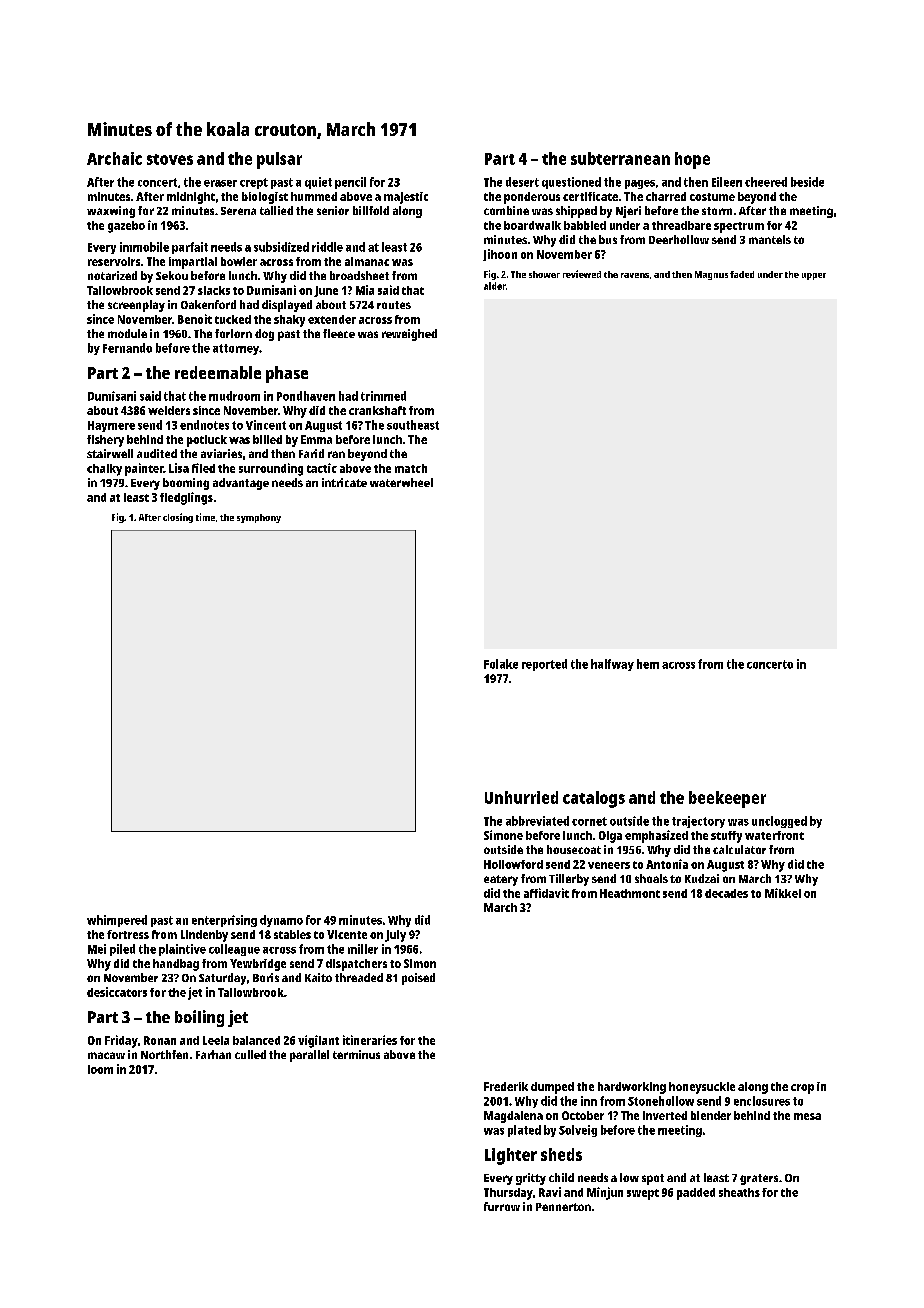 Image resolution: width=924 pixels, height=1308 pixels. What do you see at coordinates (114, 158) in the document?
I see `Archaic` at bounding box center [114, 158].
